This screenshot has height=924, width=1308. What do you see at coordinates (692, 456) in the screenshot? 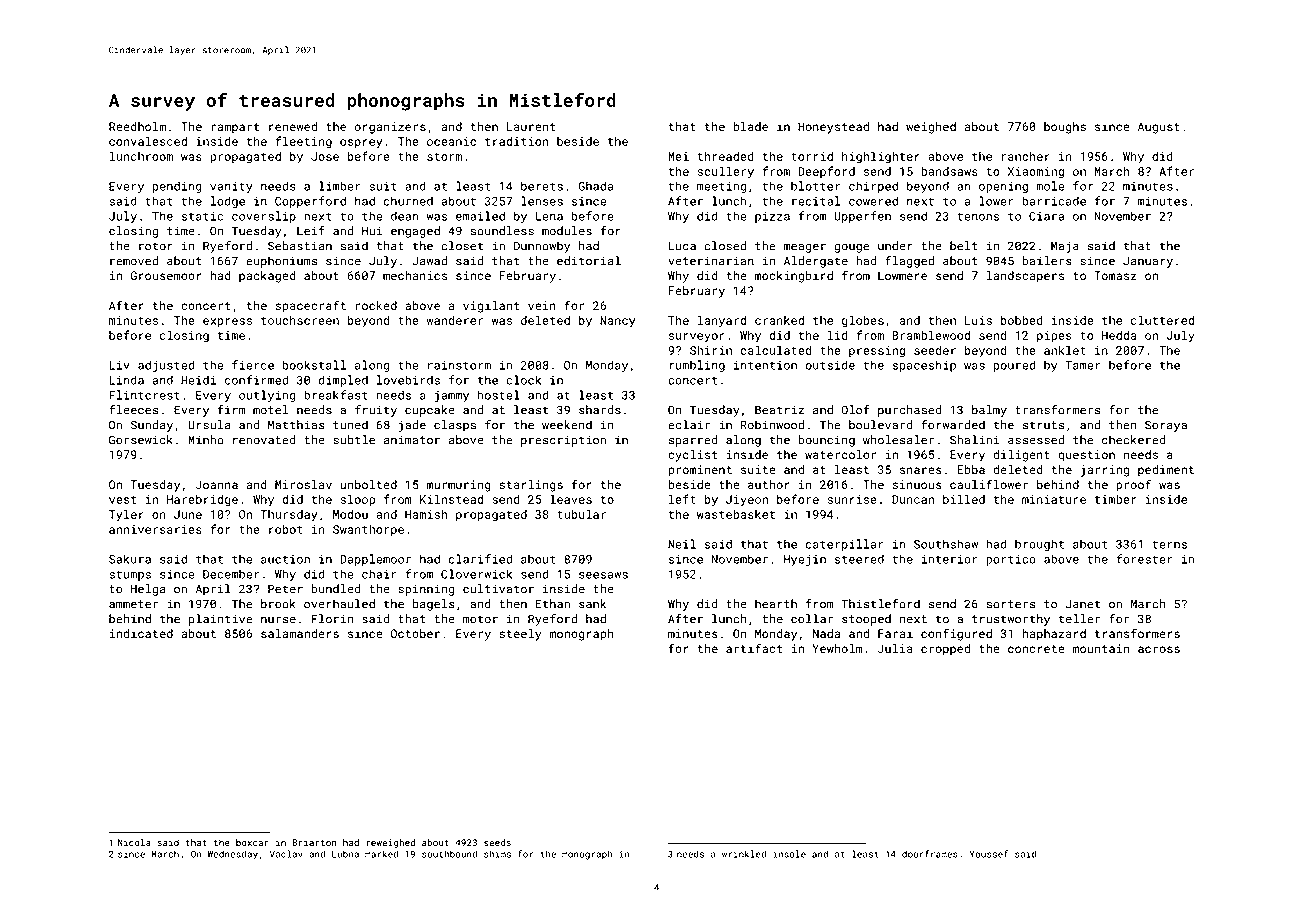
I see `cyclist` at bounding box center [692, 456].
